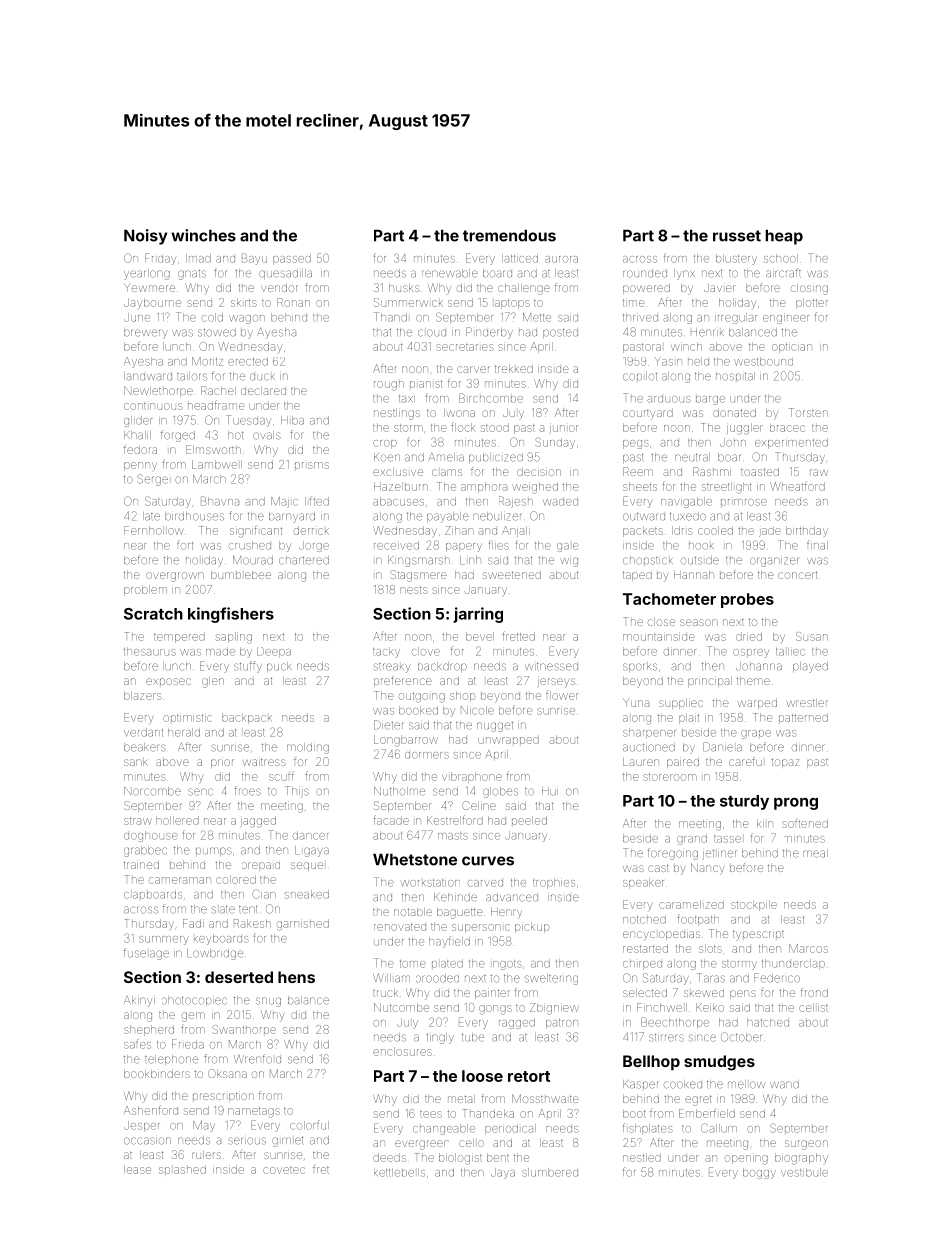  What do you see at coordinates (503, 1173) in the document?
I see `Jaya` at bounding box center [503, 1173].
